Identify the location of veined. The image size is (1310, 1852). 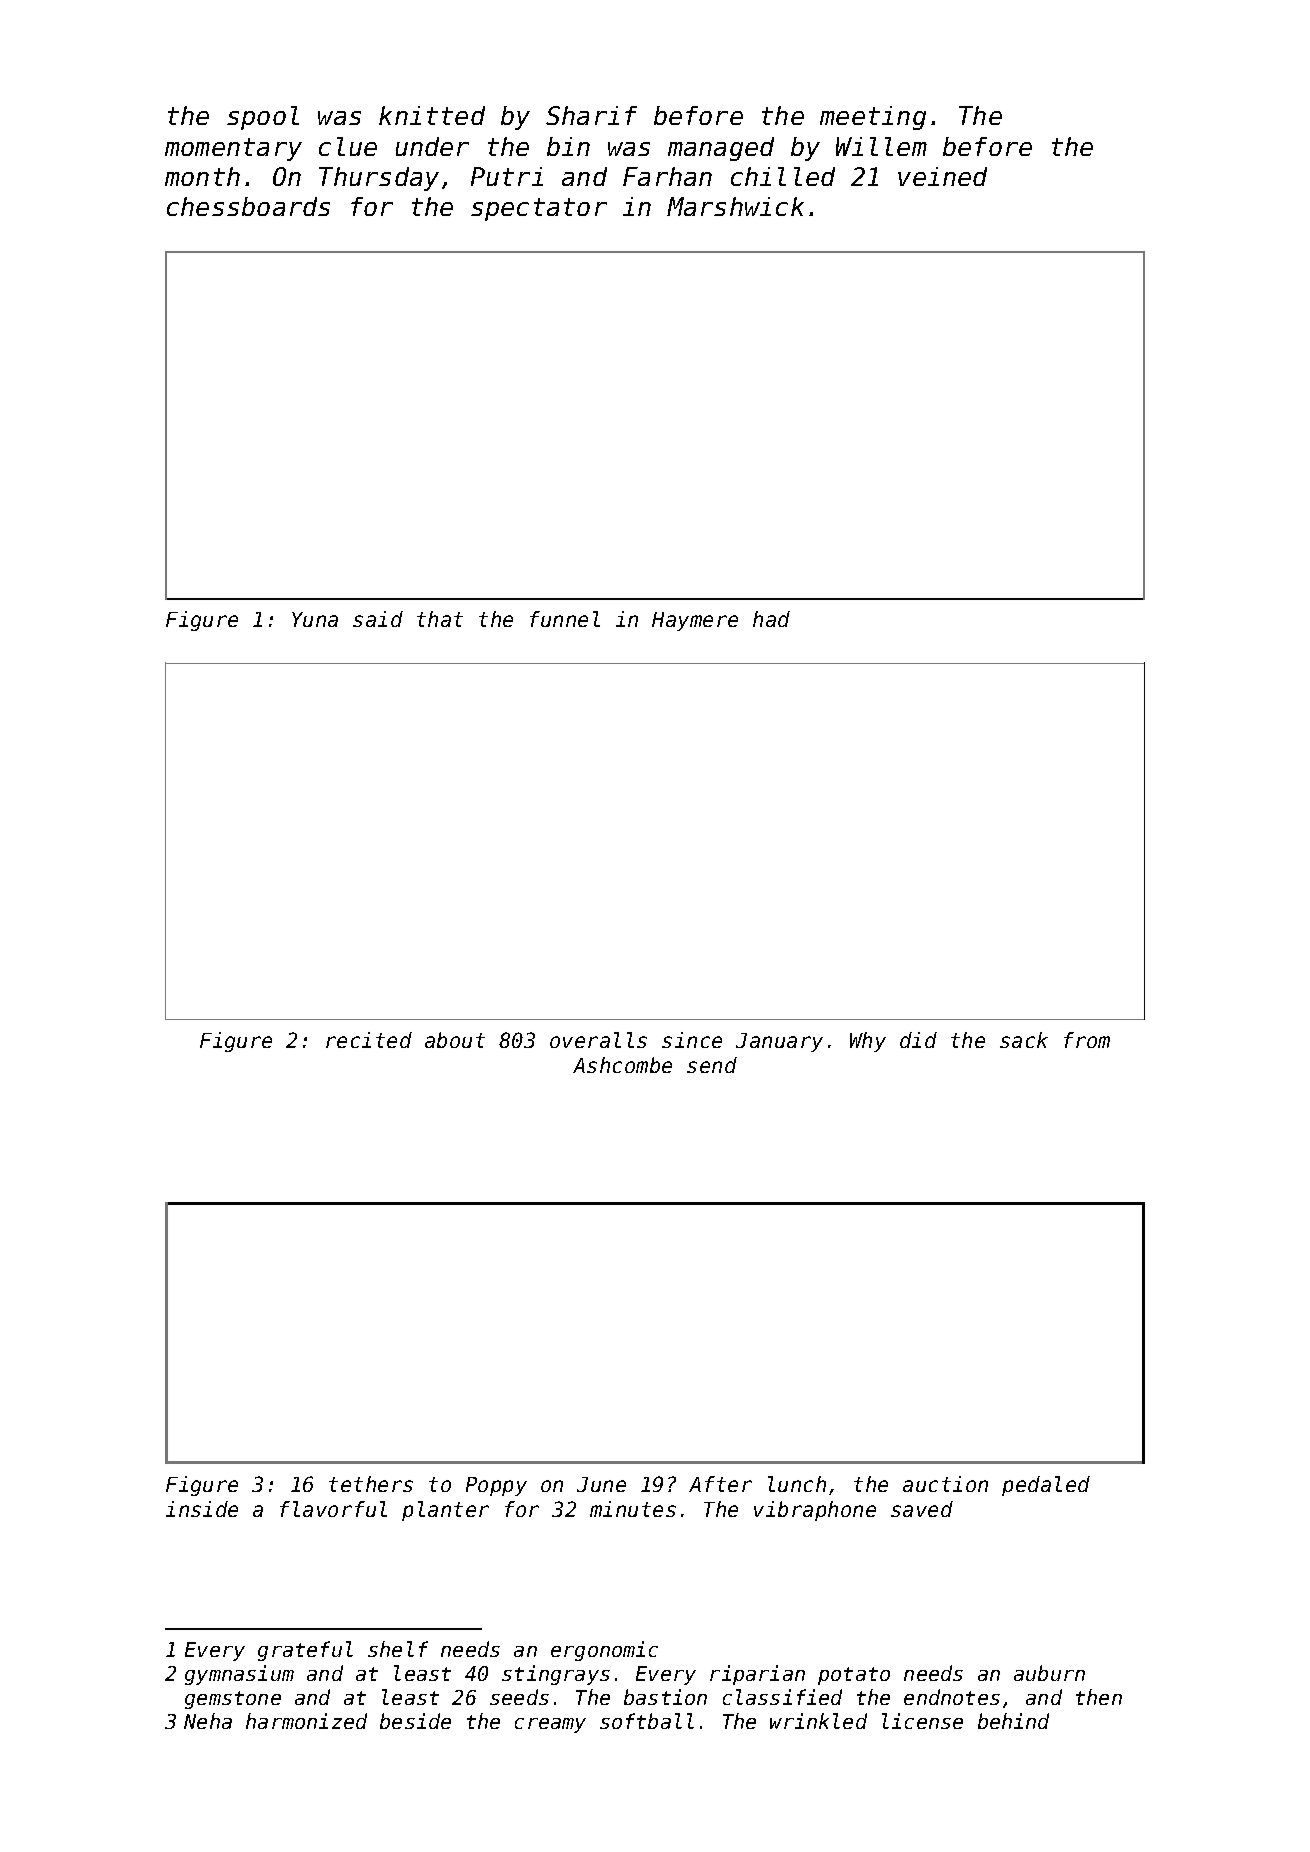
(942, 176).
